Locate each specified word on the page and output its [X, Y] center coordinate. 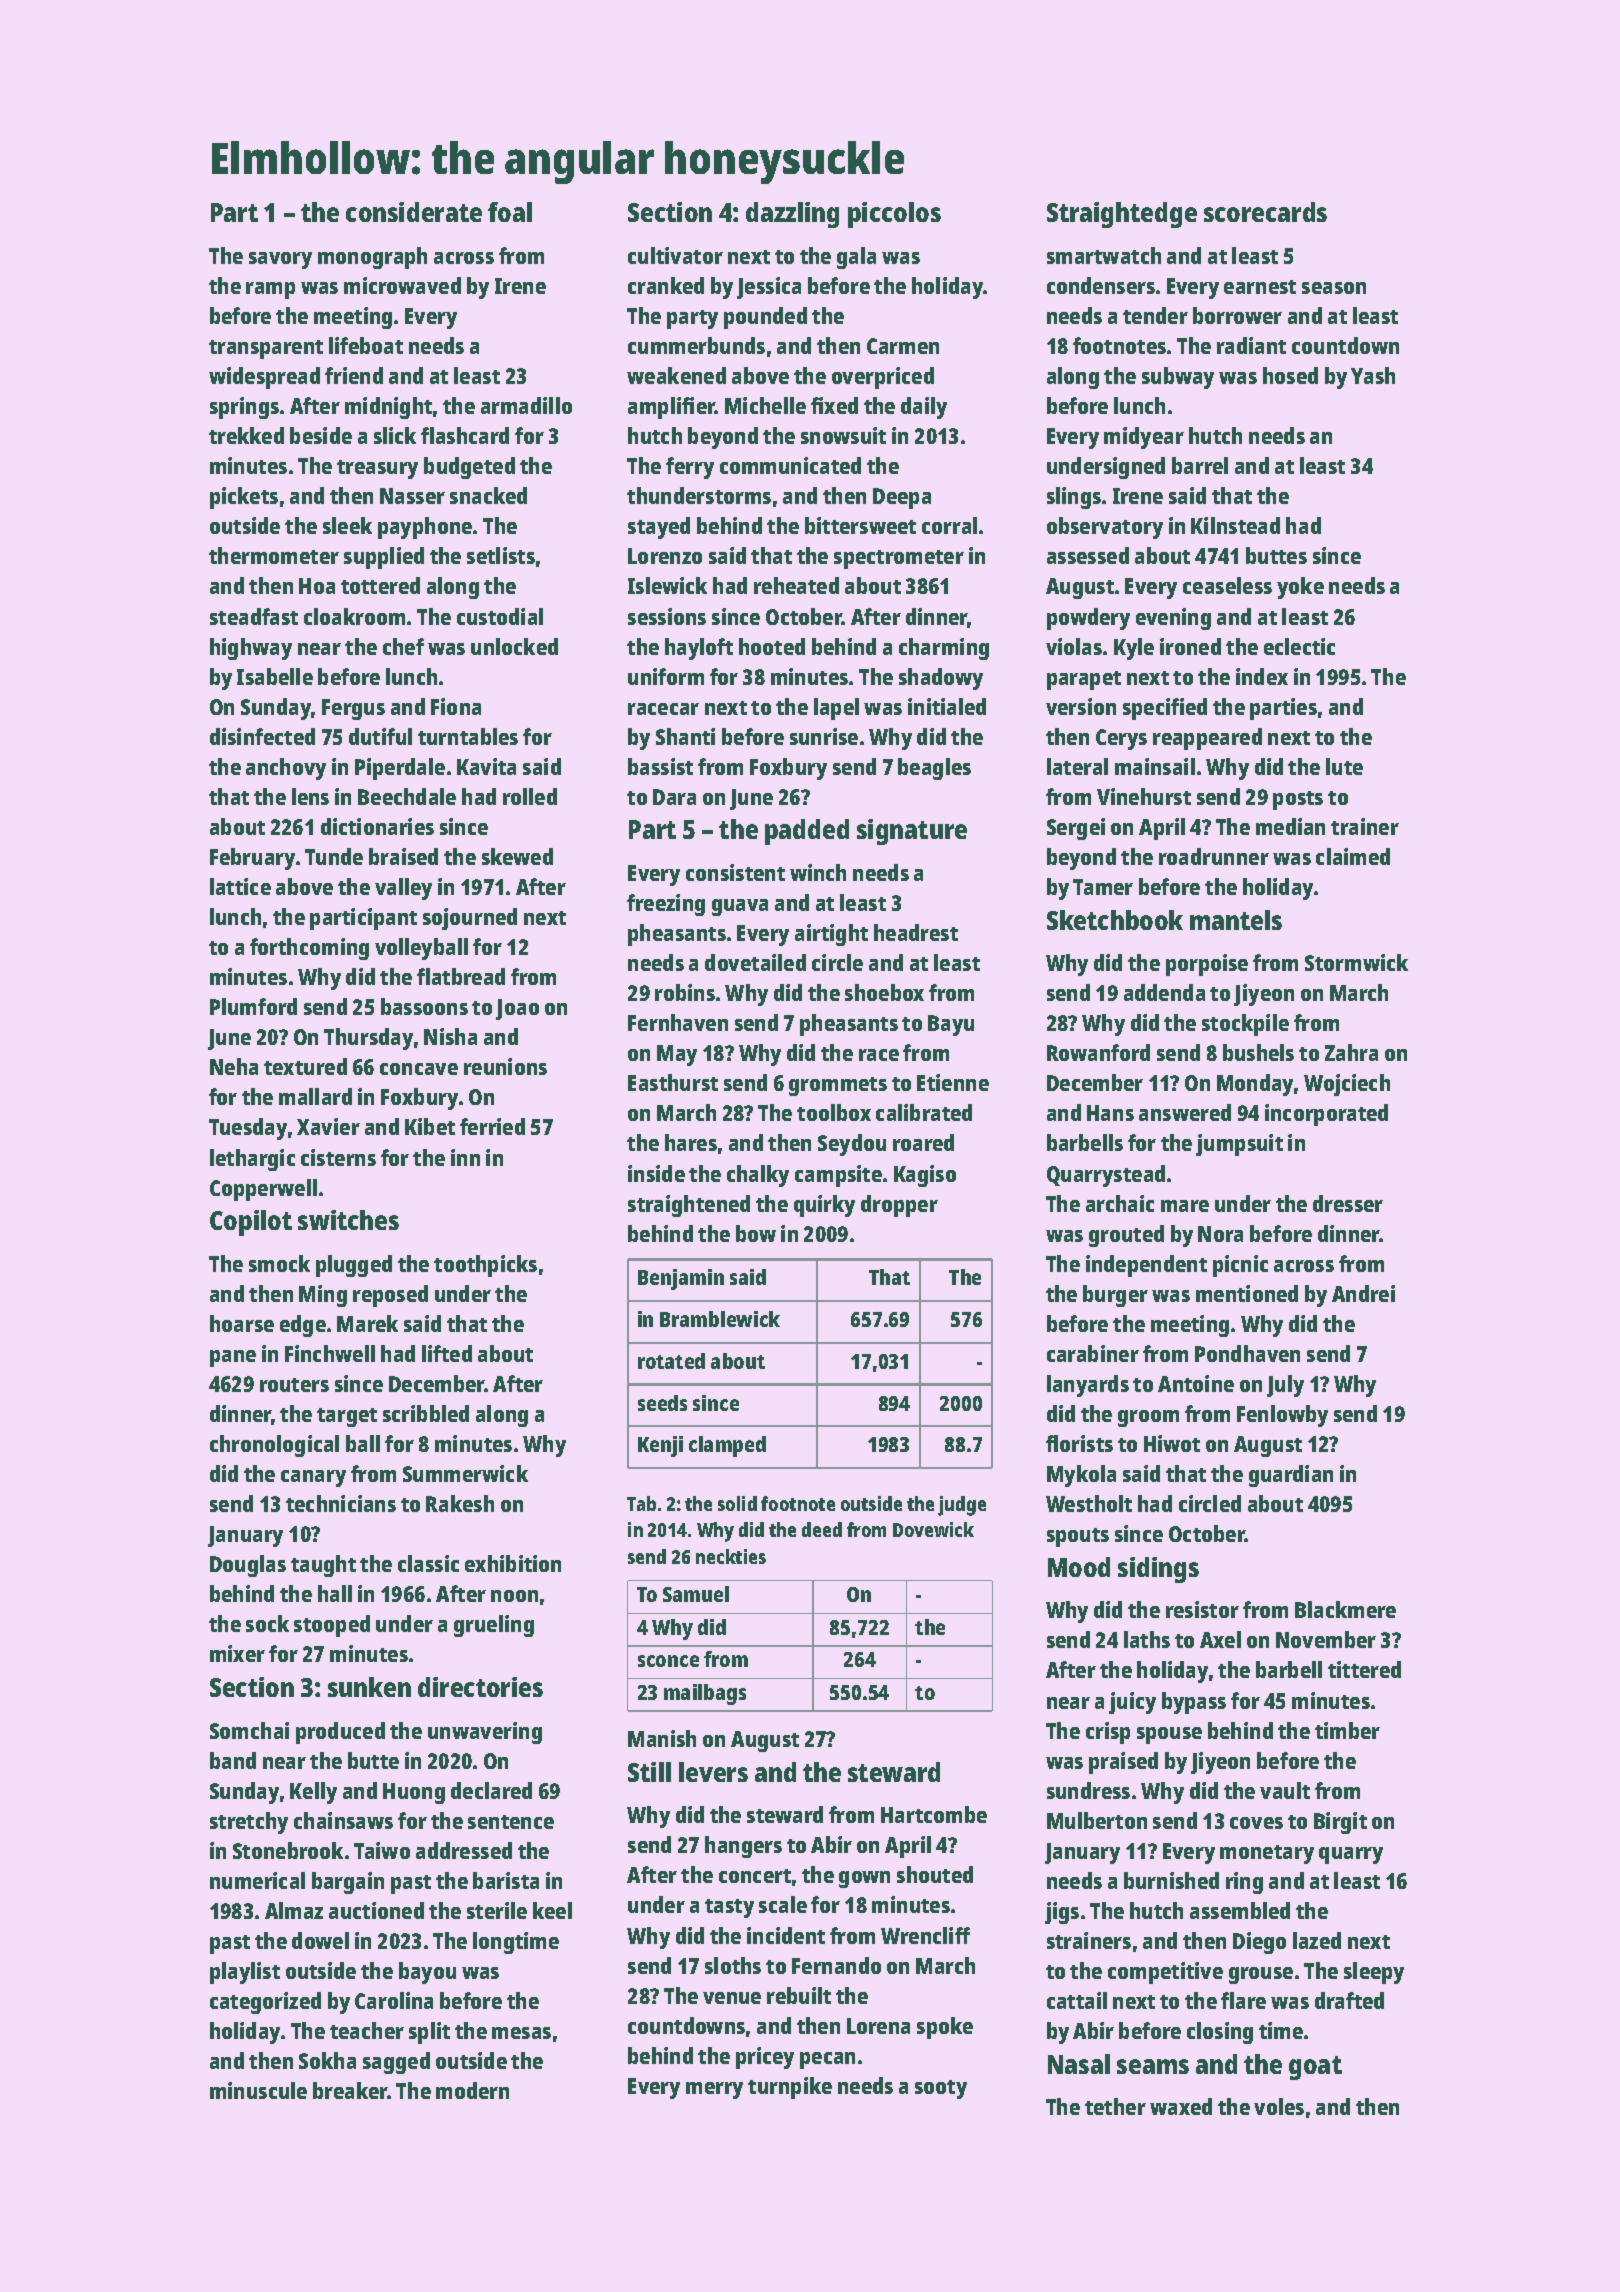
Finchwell [330, 1353]
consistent [735, 872]
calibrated [924, 1112]
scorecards [1265, 212]
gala [856, 258]
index [1262, 676]
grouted [1126, 1236]
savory [280, 260]
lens [310, 796]
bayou [427, 1973]
